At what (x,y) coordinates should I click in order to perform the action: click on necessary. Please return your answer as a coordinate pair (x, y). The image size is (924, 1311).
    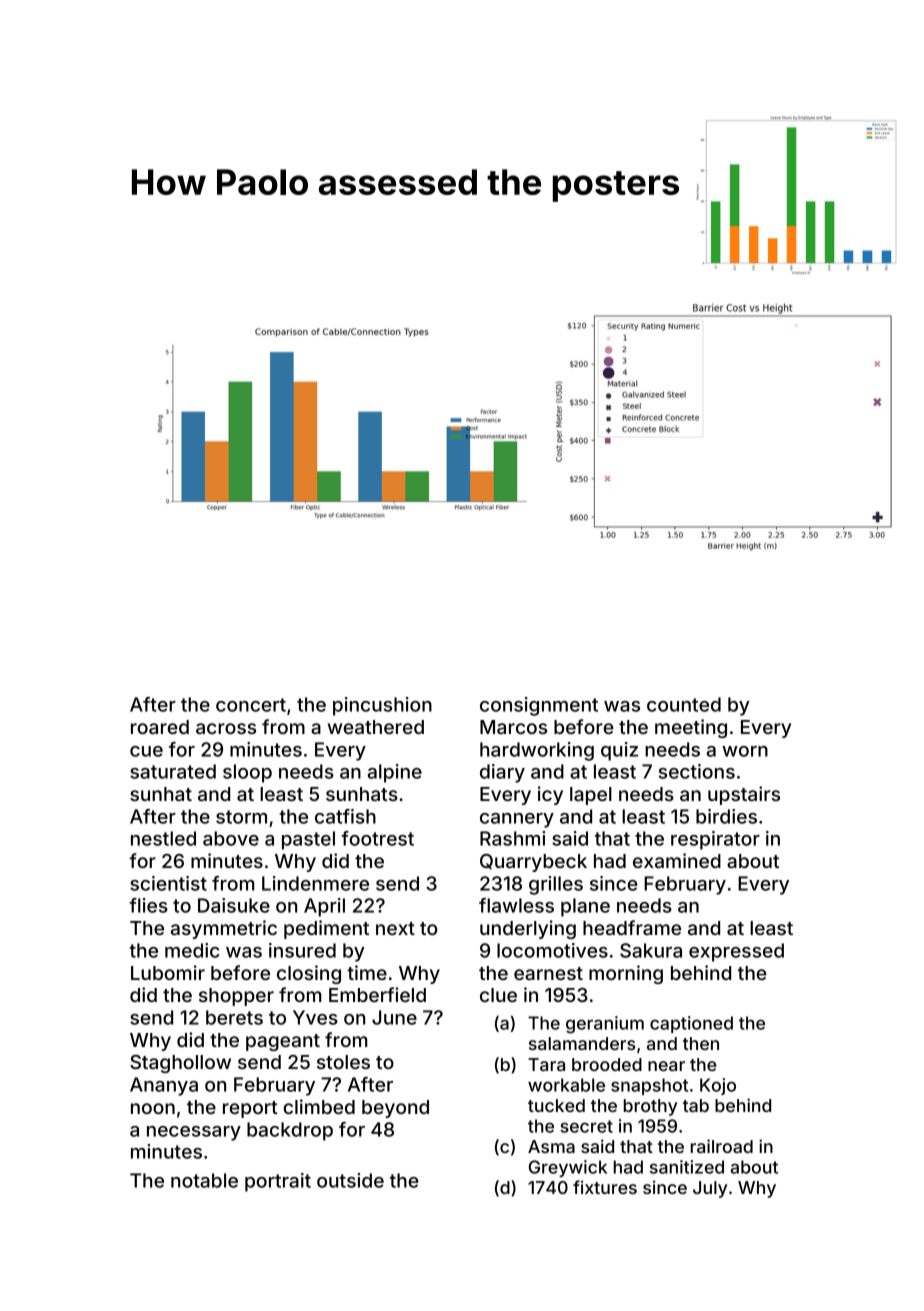
    Looking at the image, I should click on (194, 1133).
